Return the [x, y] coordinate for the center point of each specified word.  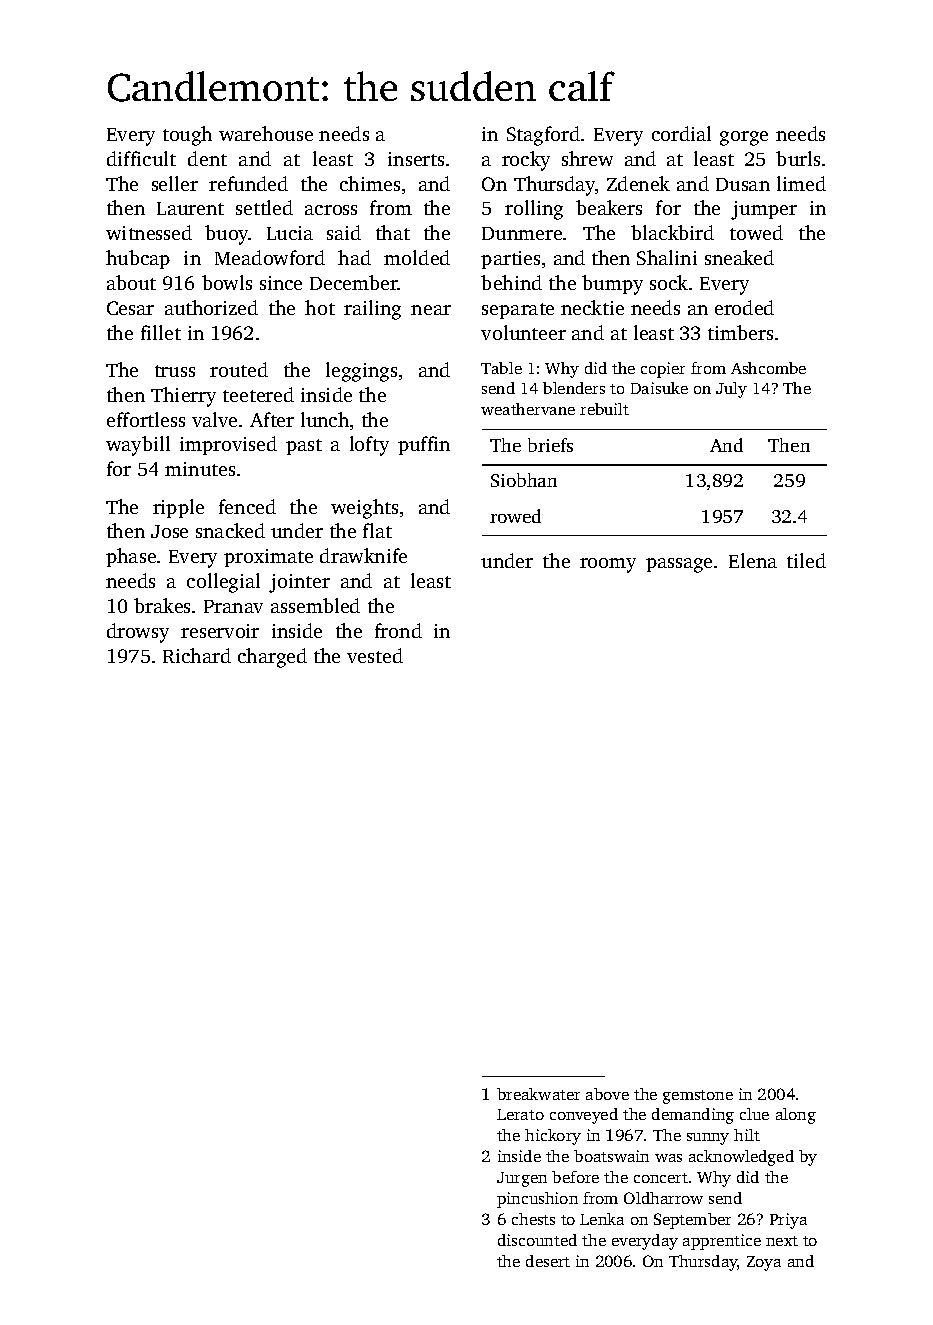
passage [679, 565]
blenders [574, 388]
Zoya [764, 1263]
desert [548, 1261]
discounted [537, 1240]
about [131, 282]
